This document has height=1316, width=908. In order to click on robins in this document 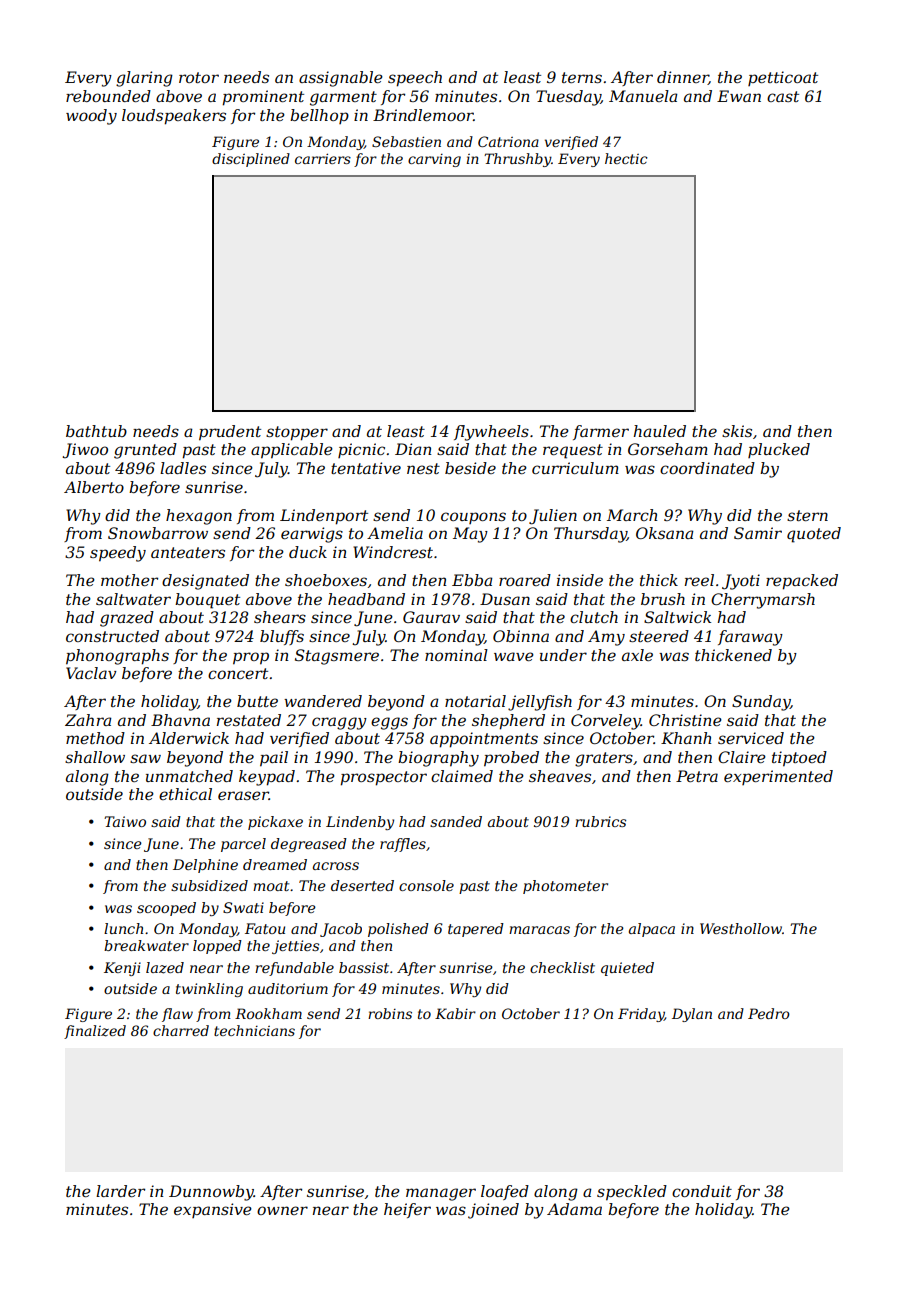, I will do `click(390, 1013)`.
